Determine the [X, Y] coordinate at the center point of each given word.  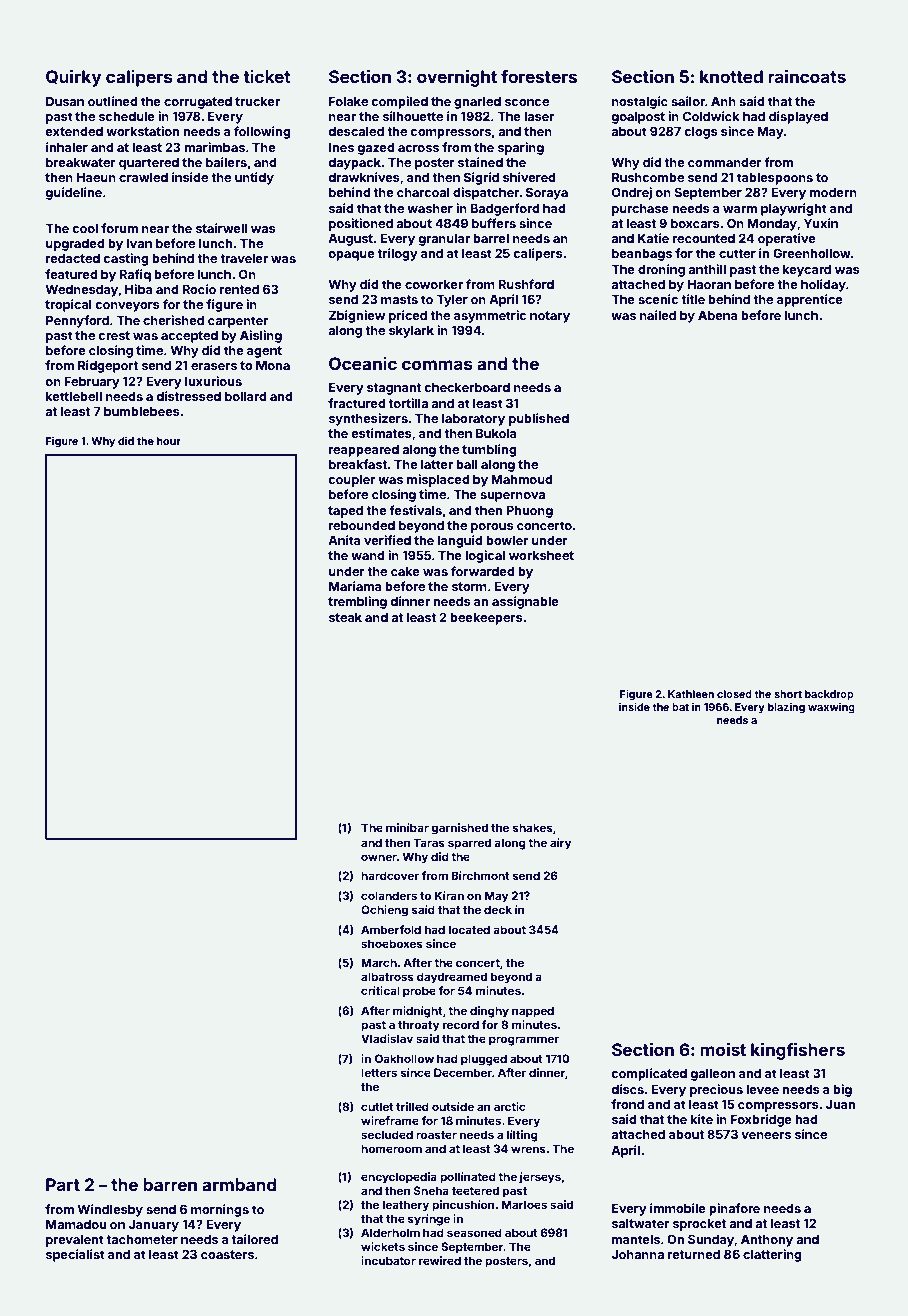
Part [63, 1184]
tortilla [408, 403]
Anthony [767, 1241]
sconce [527, 102]
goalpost [638, 118]
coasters [227, 1254]
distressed [188, 396]
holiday [823, 285]
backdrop [829, 695]
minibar [407, 827]
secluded [387, 1134]
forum [119, 228]
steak [345, 617]
